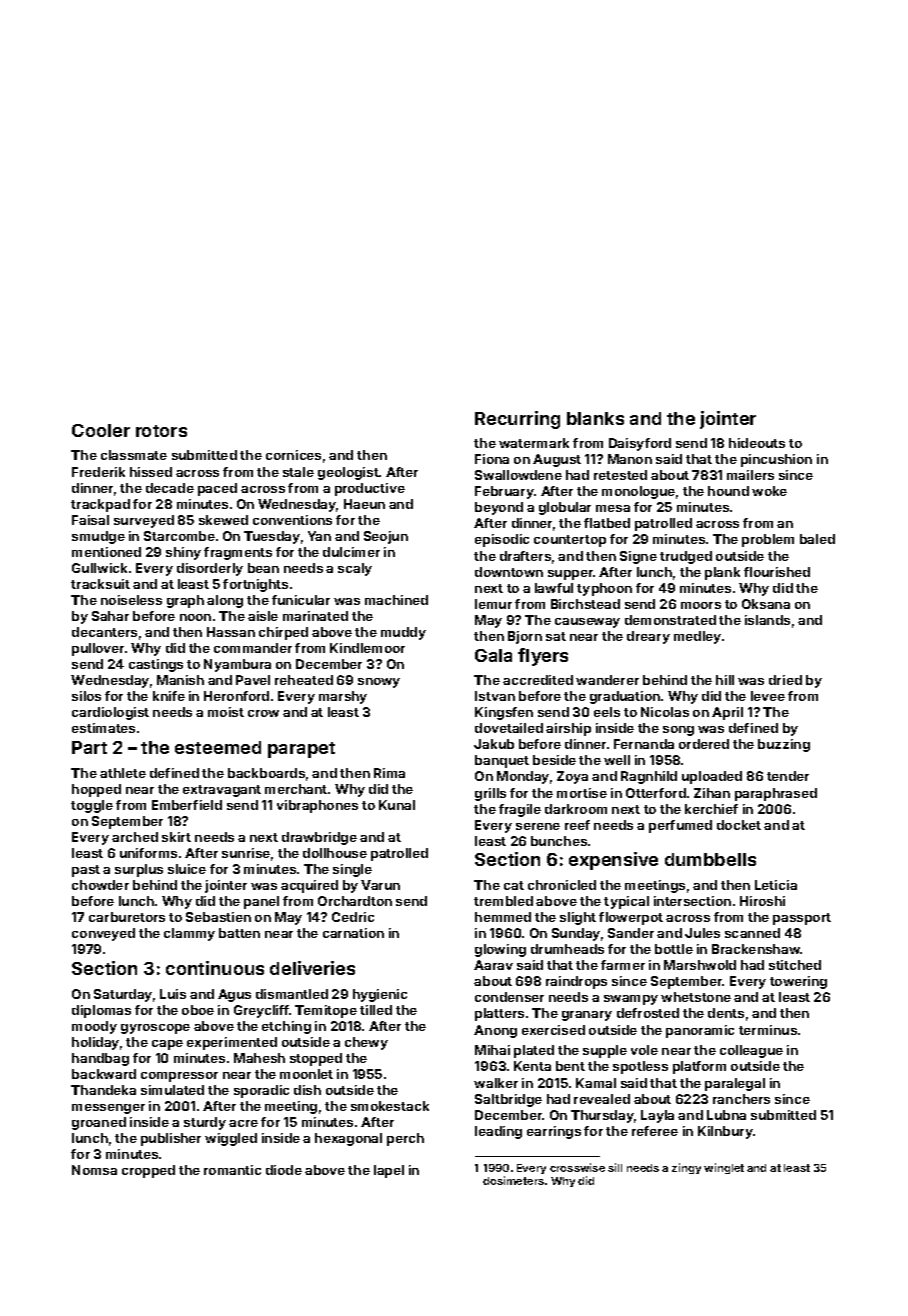  Describe the element at coordinates (595, 418) in the document. I see `blanks` at that location.
